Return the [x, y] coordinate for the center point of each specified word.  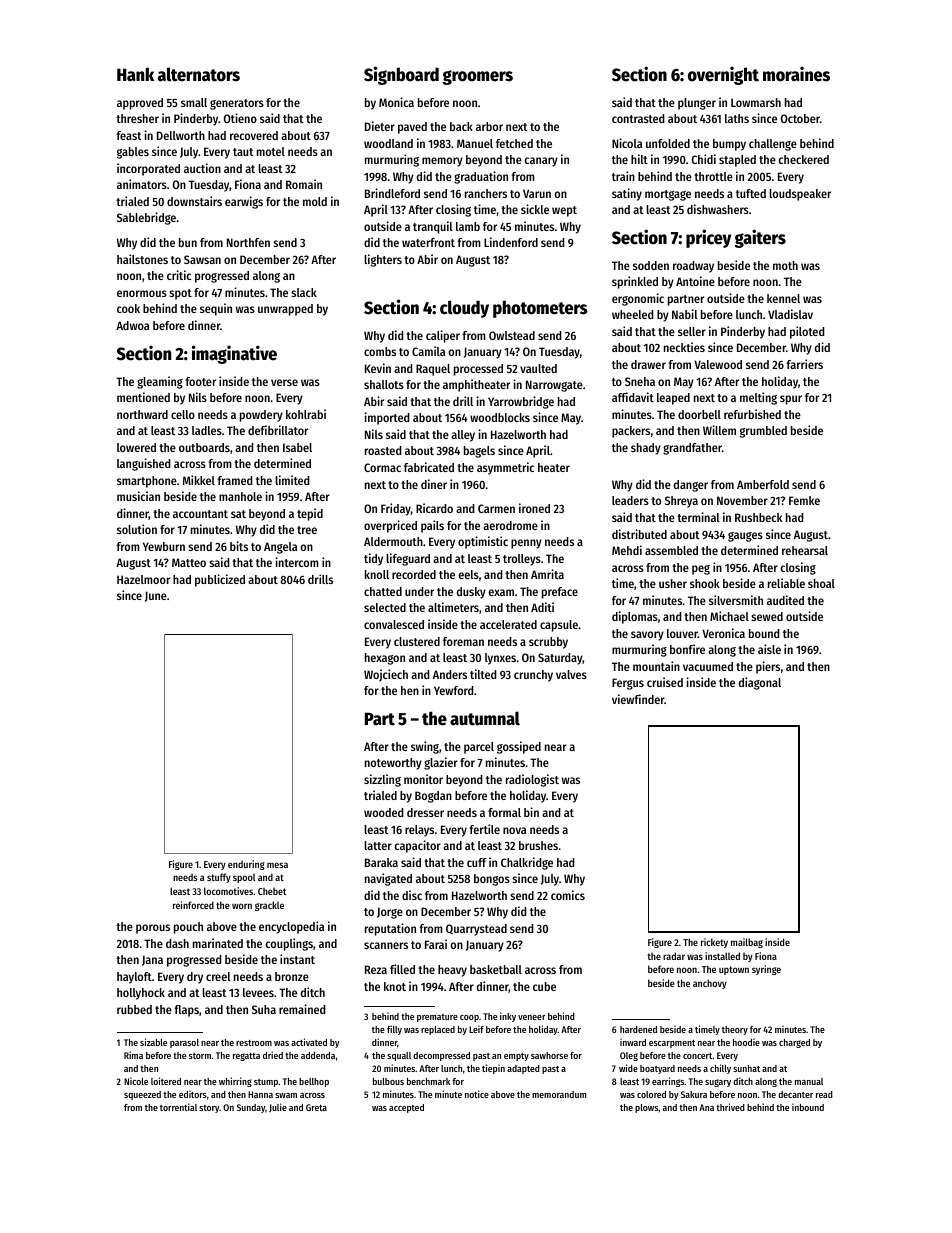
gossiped [519, 747]
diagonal [760, 683]
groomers [477, 77]
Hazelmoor [143, 579]
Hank [135, 74]
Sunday [251, 1108]
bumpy [729, 145]
